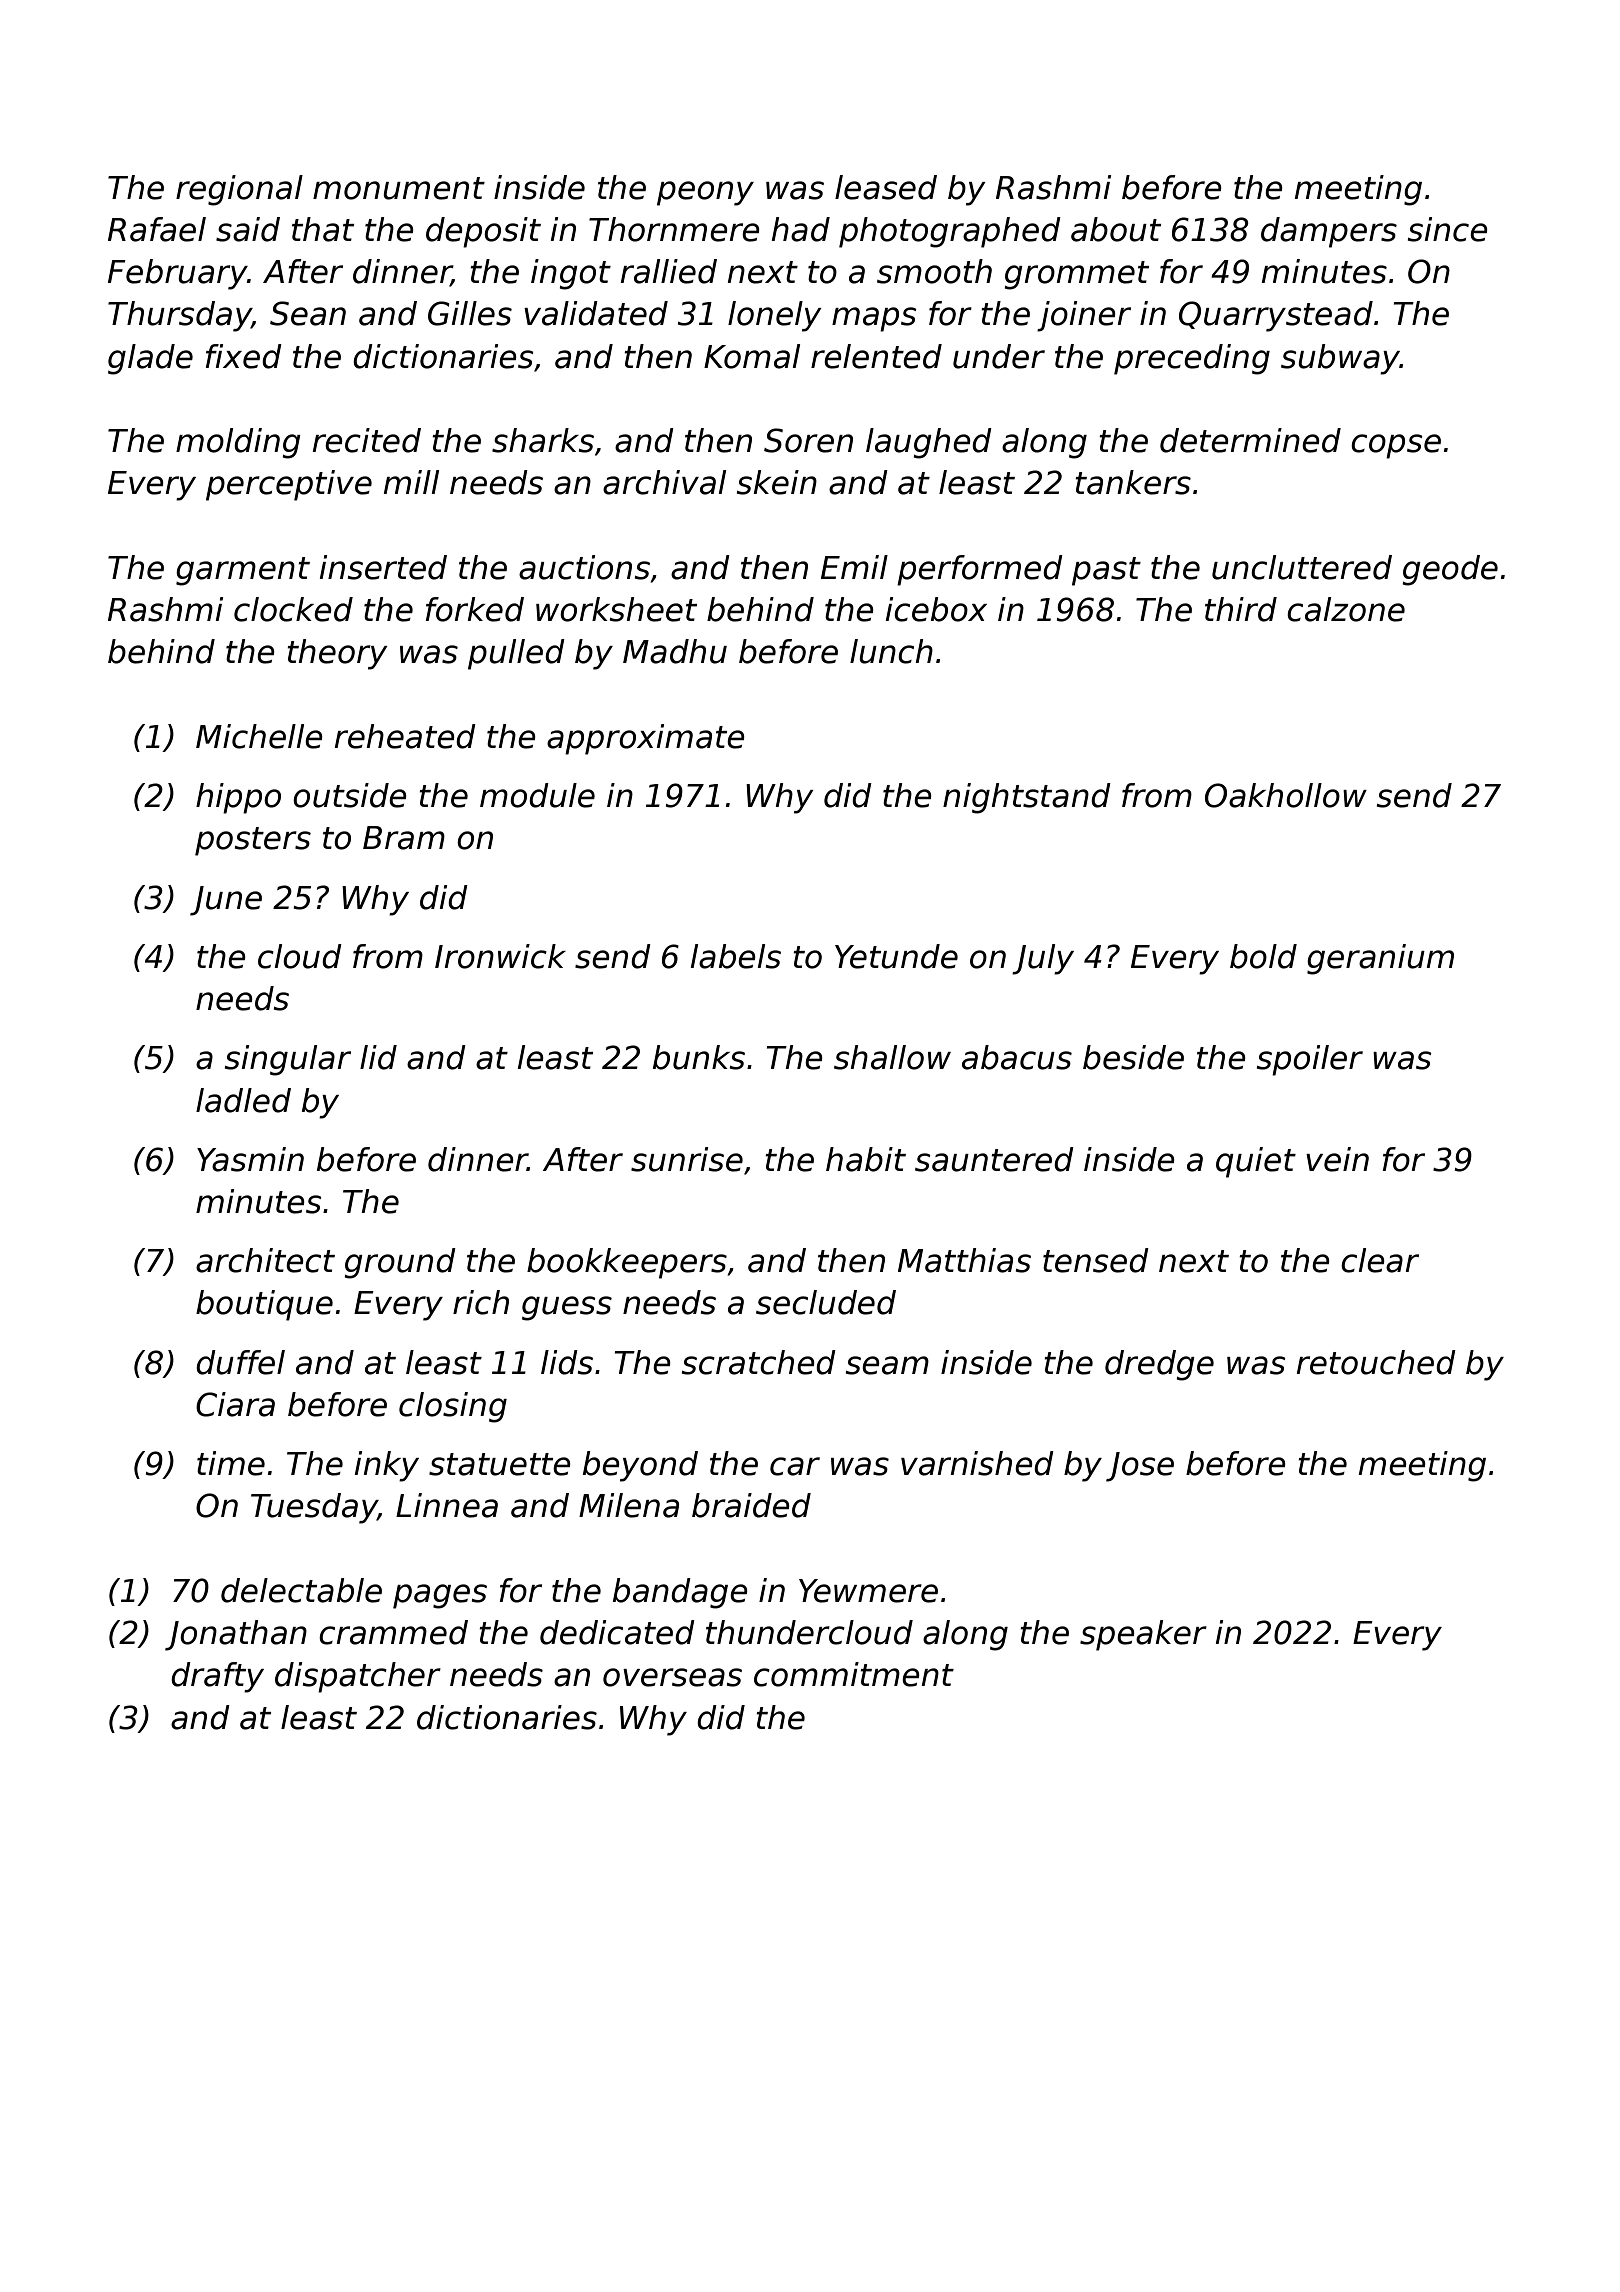  Describe the element at coordinates (440, 1596) in the page. I see `pages` at that location.
